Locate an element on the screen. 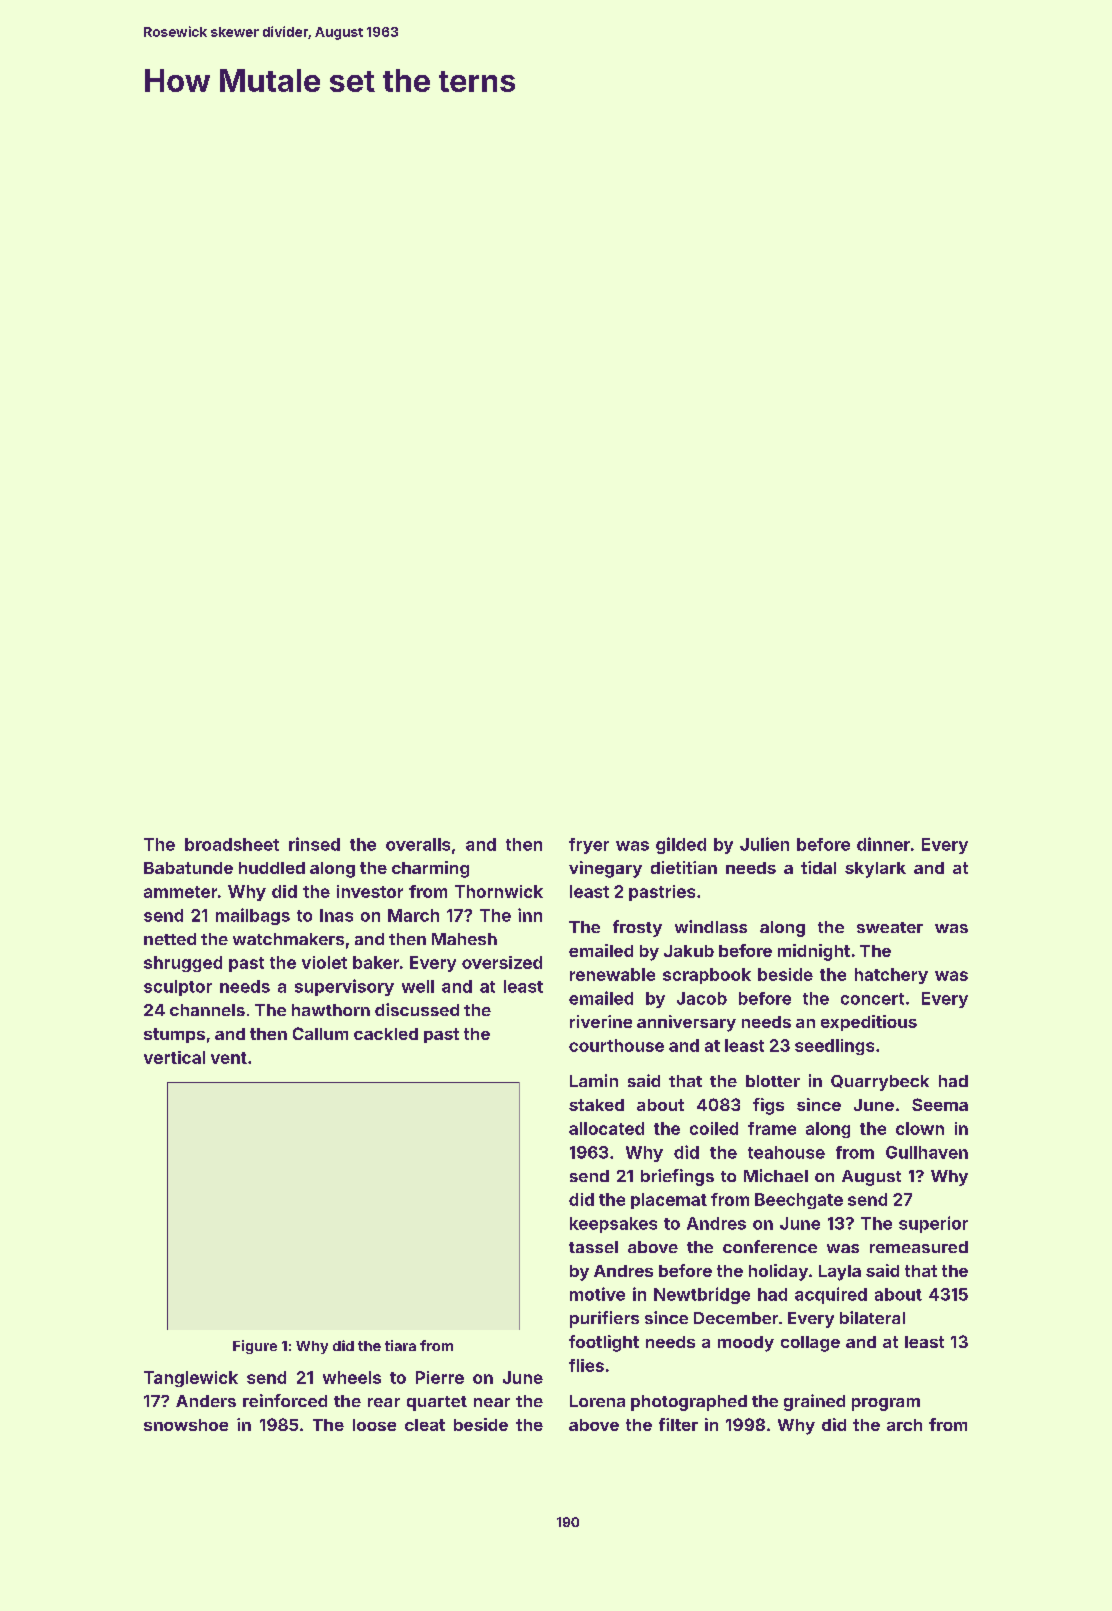 Image resolution: width=1112 pixels, height=1611 pixels. collage is located at coordinates (810, 1344).
